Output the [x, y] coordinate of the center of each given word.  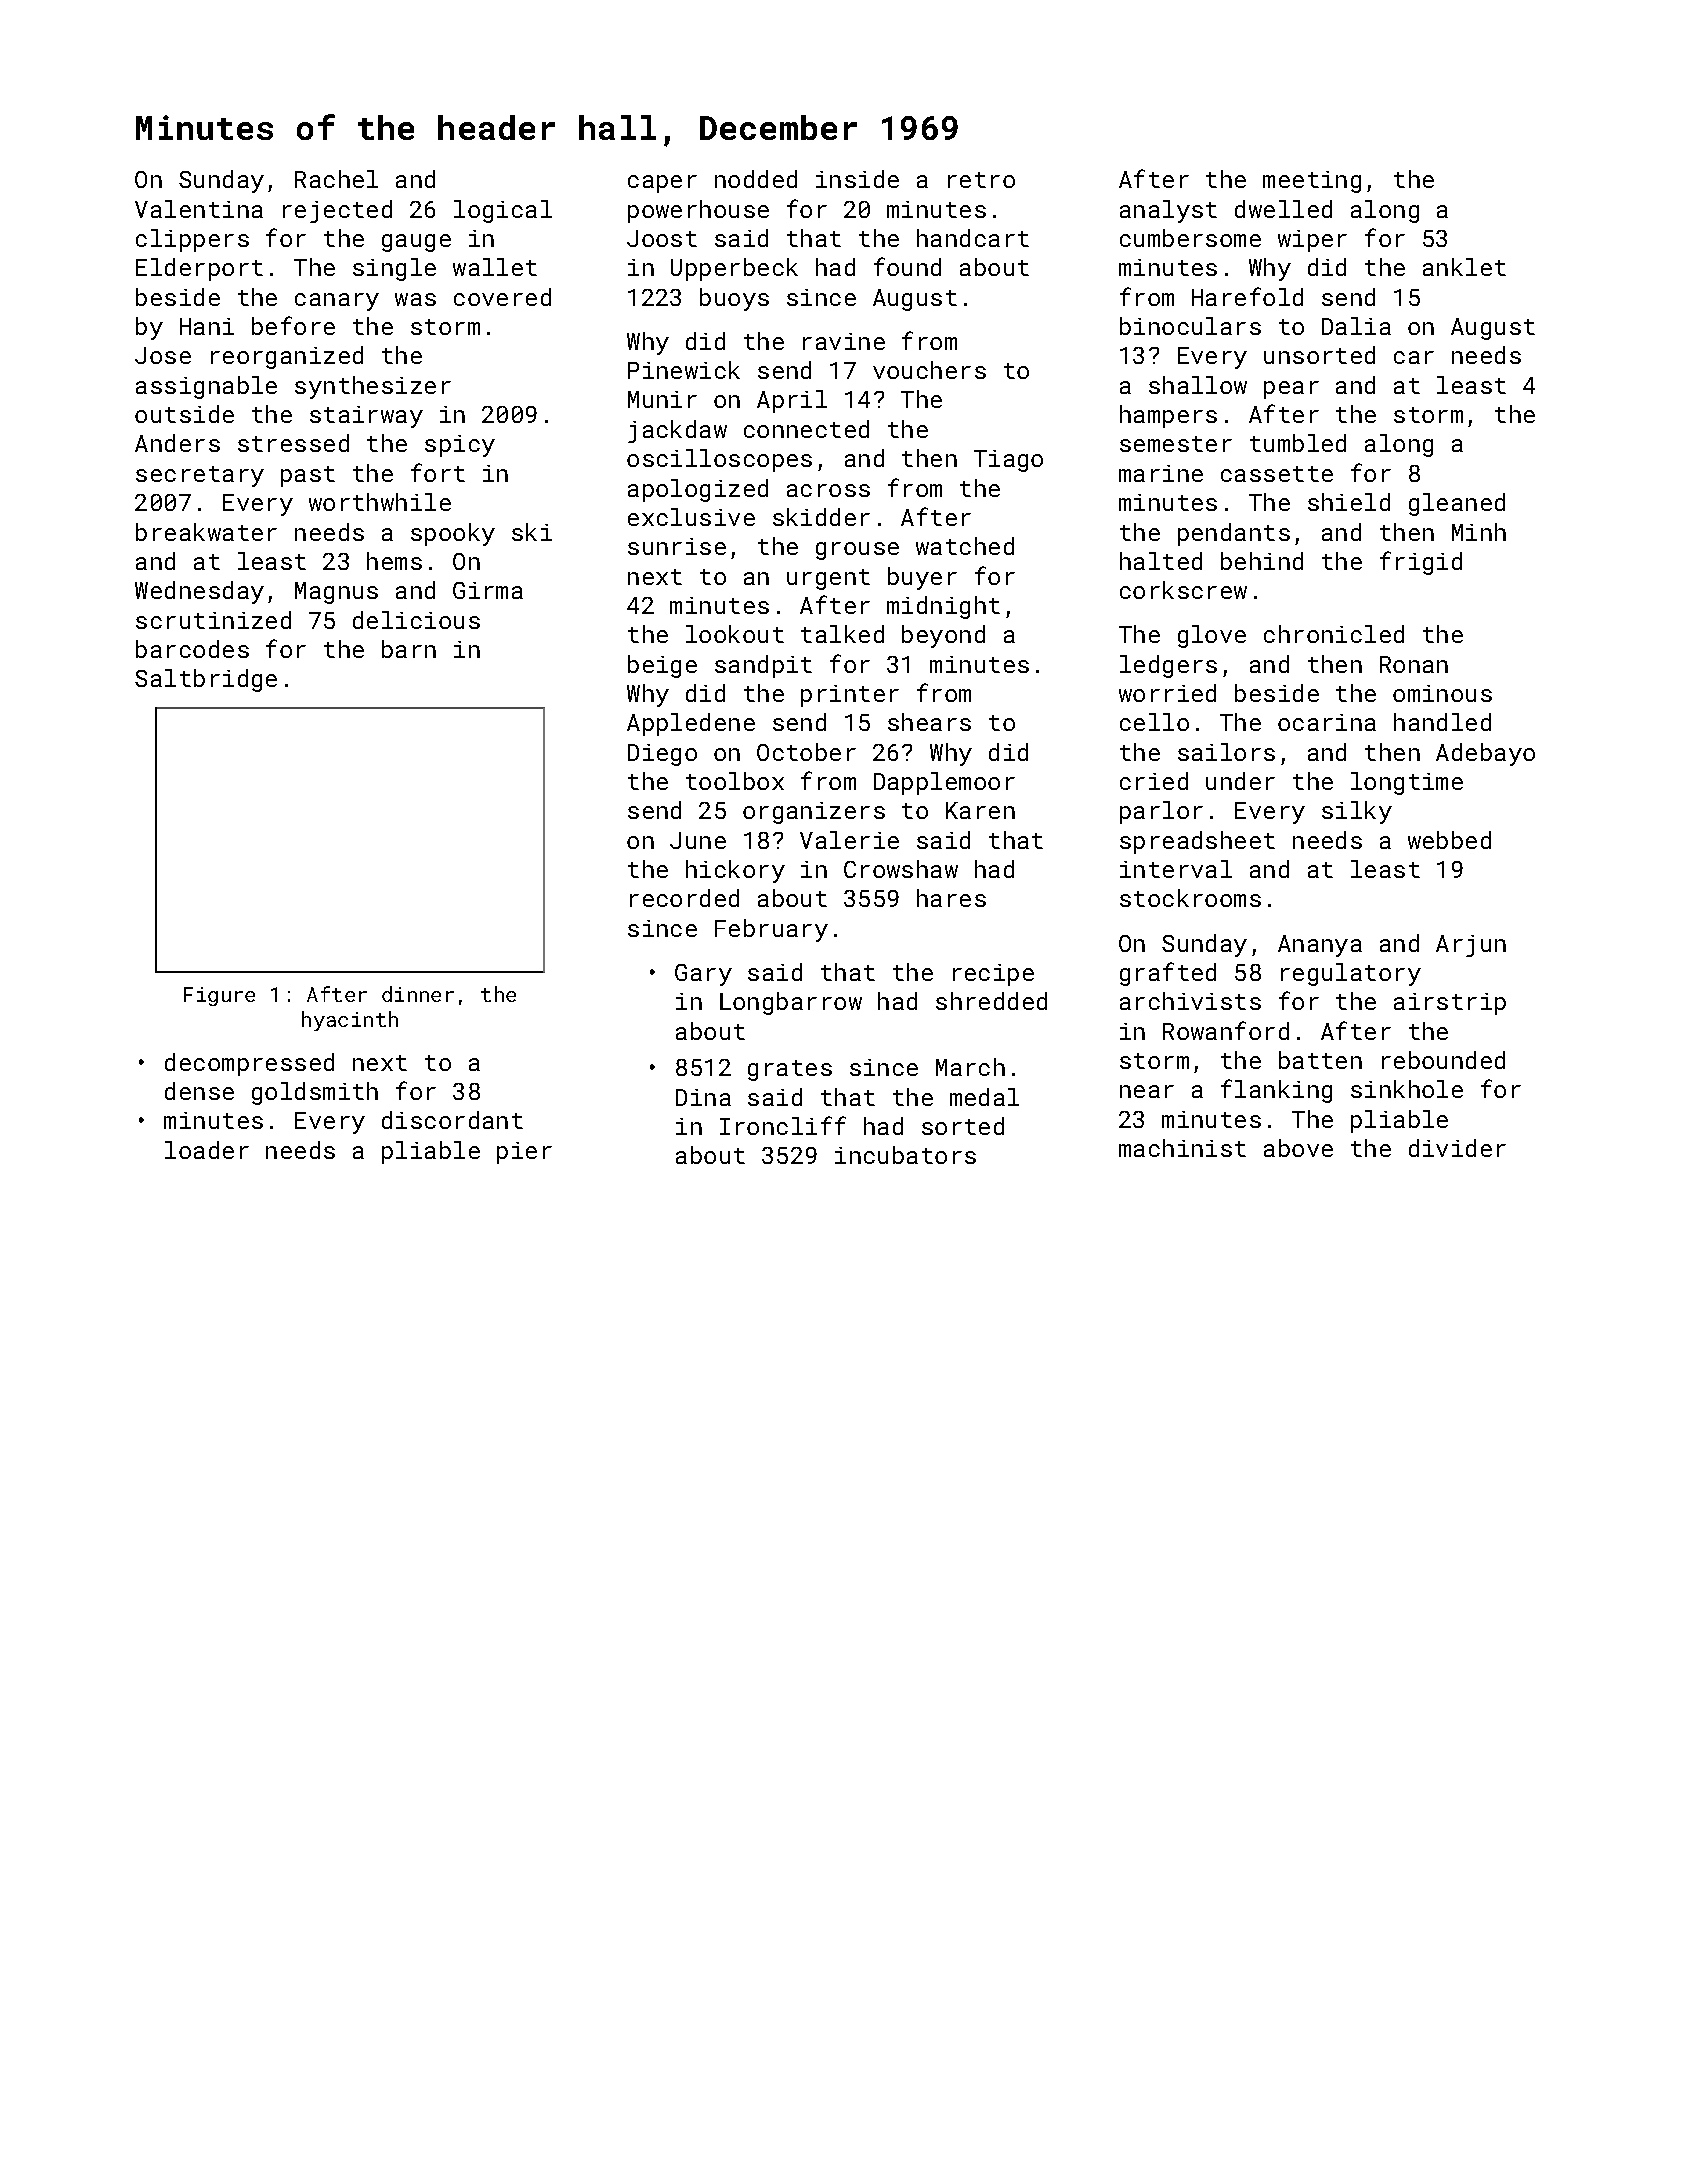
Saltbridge [206, 680]
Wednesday [199, 592]
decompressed [249, 1064]
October [806, 752]
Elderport [199, 269]
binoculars [1190, 326]
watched [965, 546]
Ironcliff [783, 1125]
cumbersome [1190, 238]
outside [184, 414]
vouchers [929, 370]
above [1298, 1148]
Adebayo [1485, 754]
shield [1349, 502]
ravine [844, 341]
